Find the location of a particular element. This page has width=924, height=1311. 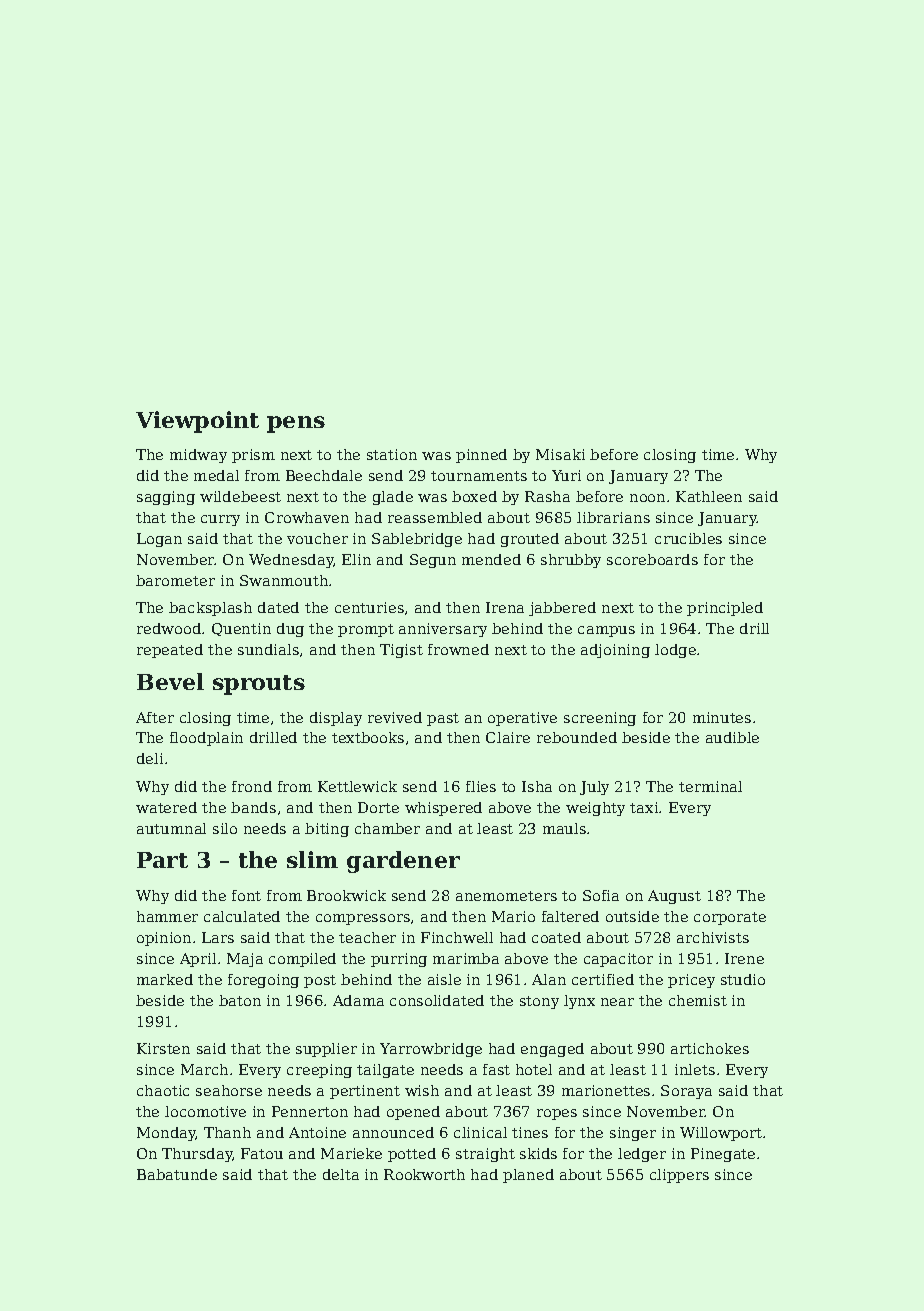

audible is located at coordinates (732, 737).
